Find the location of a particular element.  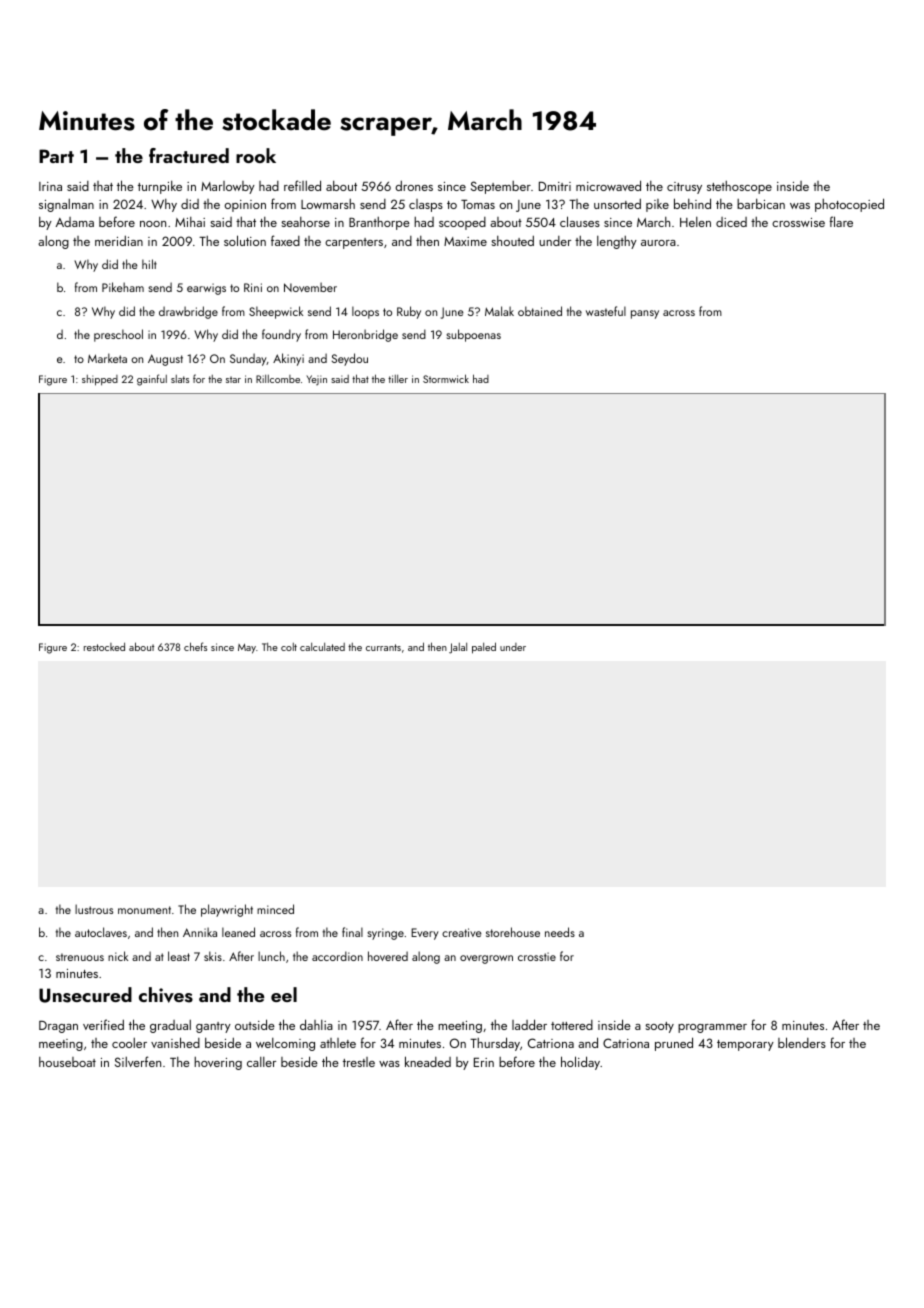

Marketa is located at coordinates (107, 358).
